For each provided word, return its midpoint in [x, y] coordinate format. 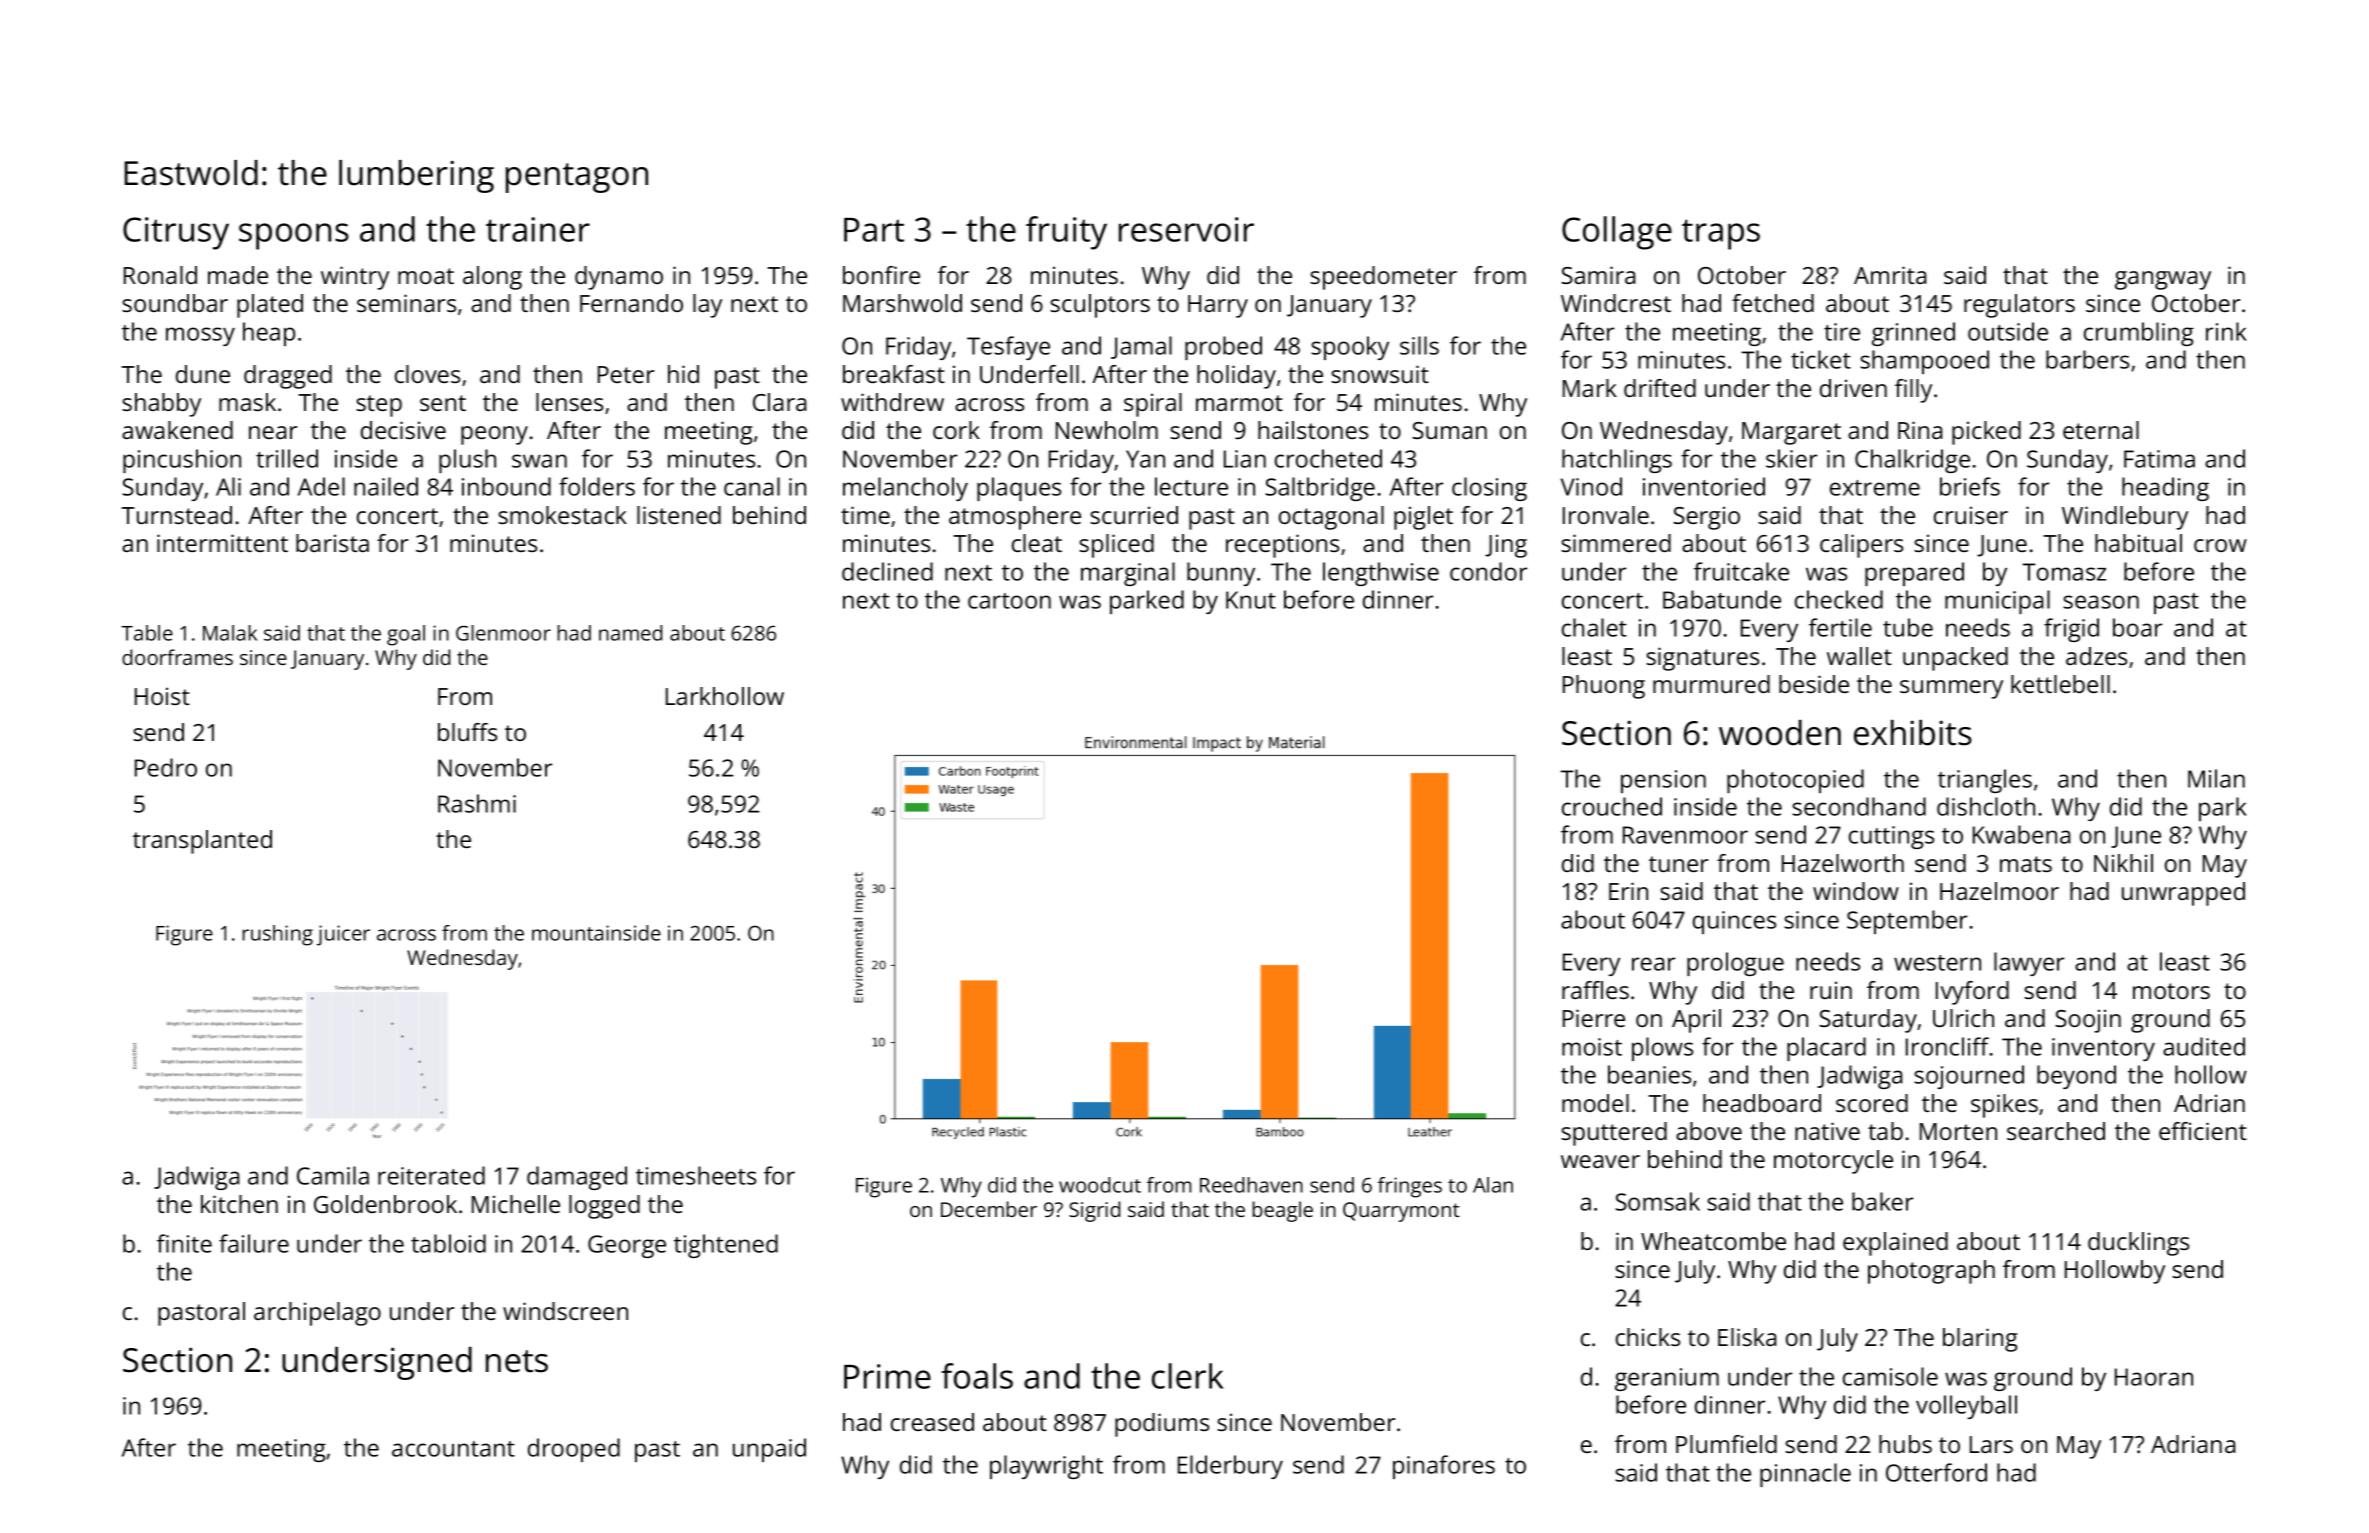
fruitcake [1741, 571]
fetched [1773, 303]
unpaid [769, 1450]
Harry [1218, 306]
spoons [294, 236]
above [1709, 1131]
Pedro [166, 767]
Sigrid [1094, 1211]
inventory [2103, 1049]
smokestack [562, 515]
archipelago [317, 1314]
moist [1592, 1047]
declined [887, 571]
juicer [343, 935]
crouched [1612, 806]
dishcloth [1986, 806]
